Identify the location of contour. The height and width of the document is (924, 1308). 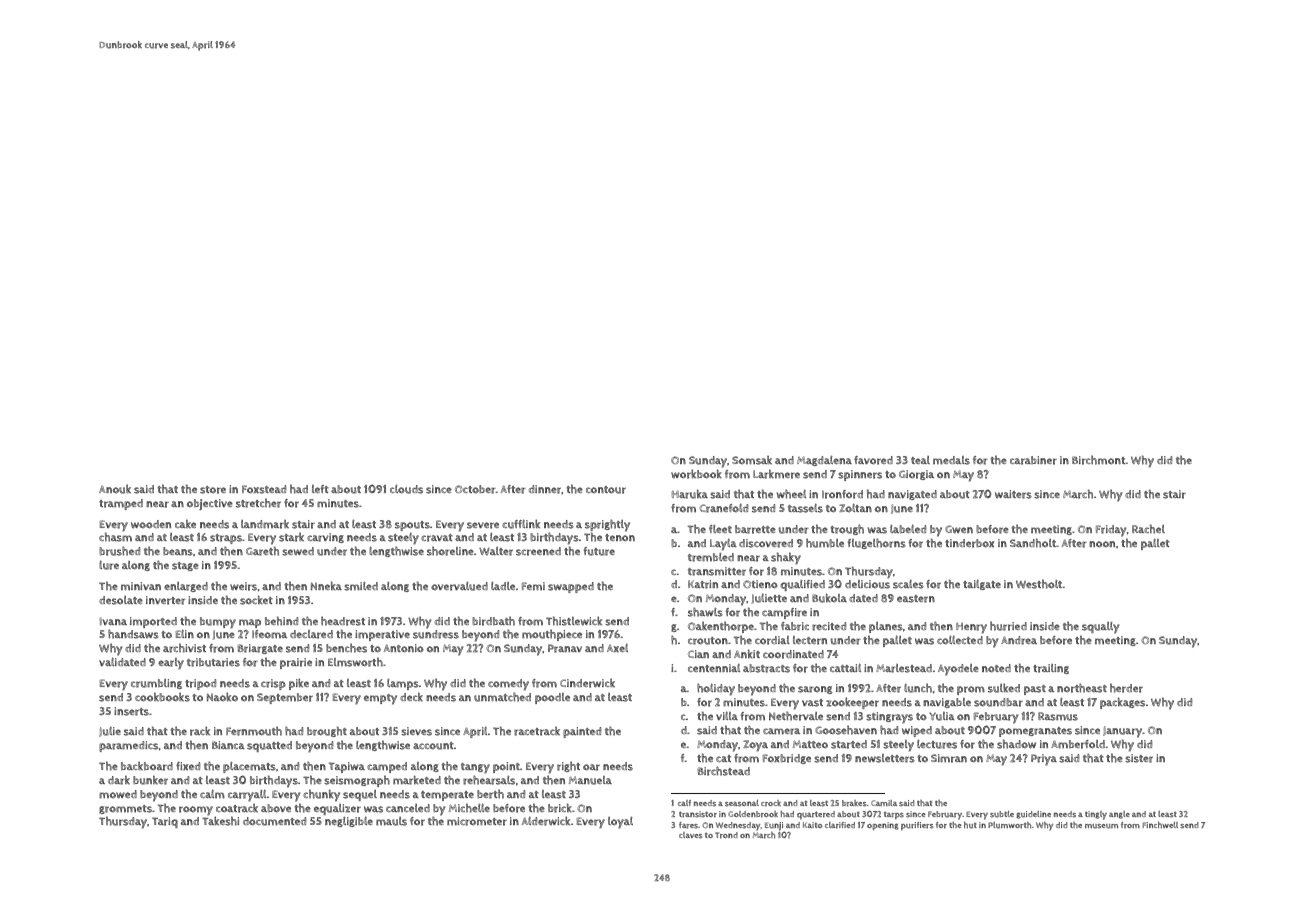
(606, 490).
